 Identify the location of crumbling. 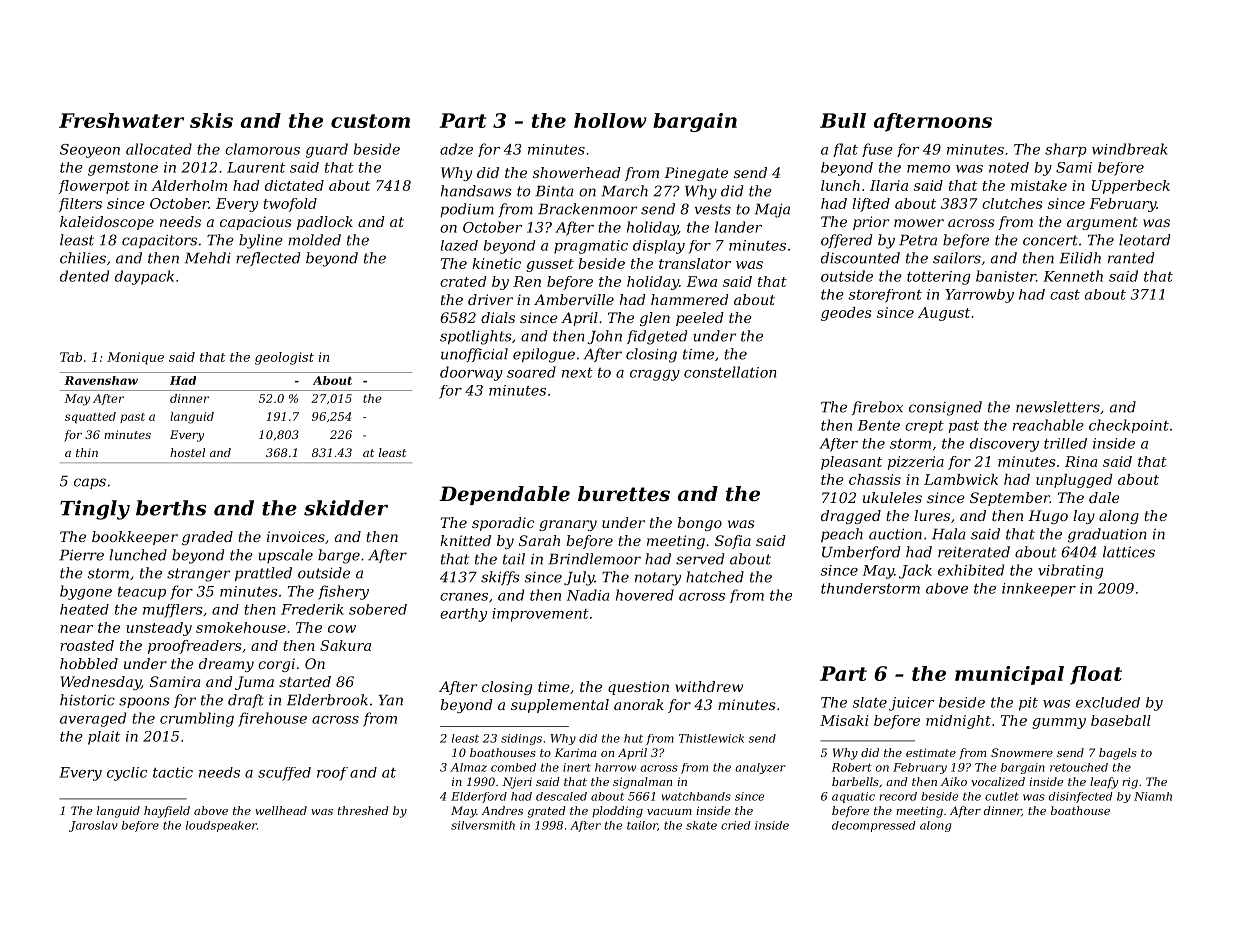
(197, 719).
